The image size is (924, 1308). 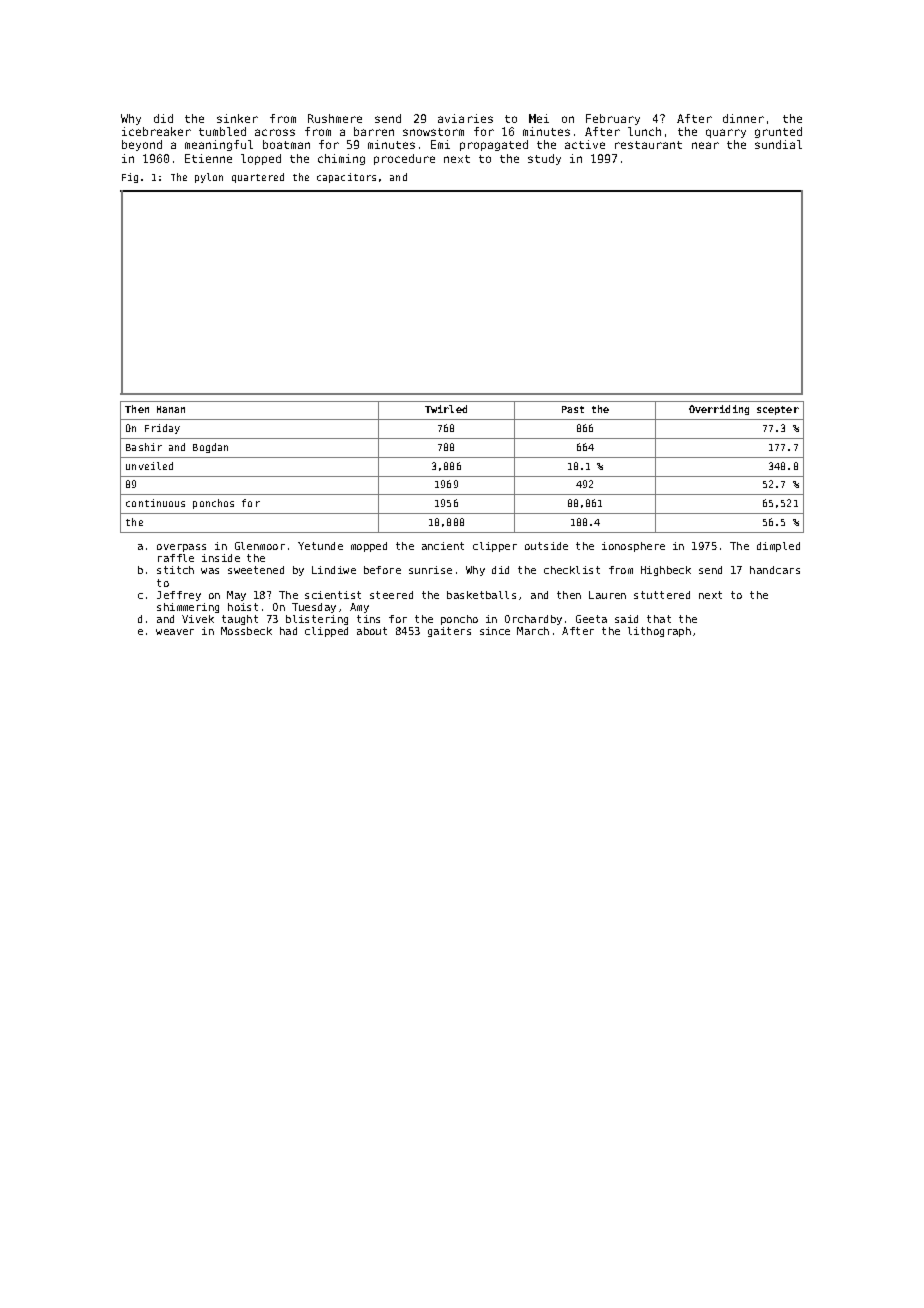 What do you see at coordinates (573, 409) in the page?
I see `Past` at bounding box center [573, 409].
